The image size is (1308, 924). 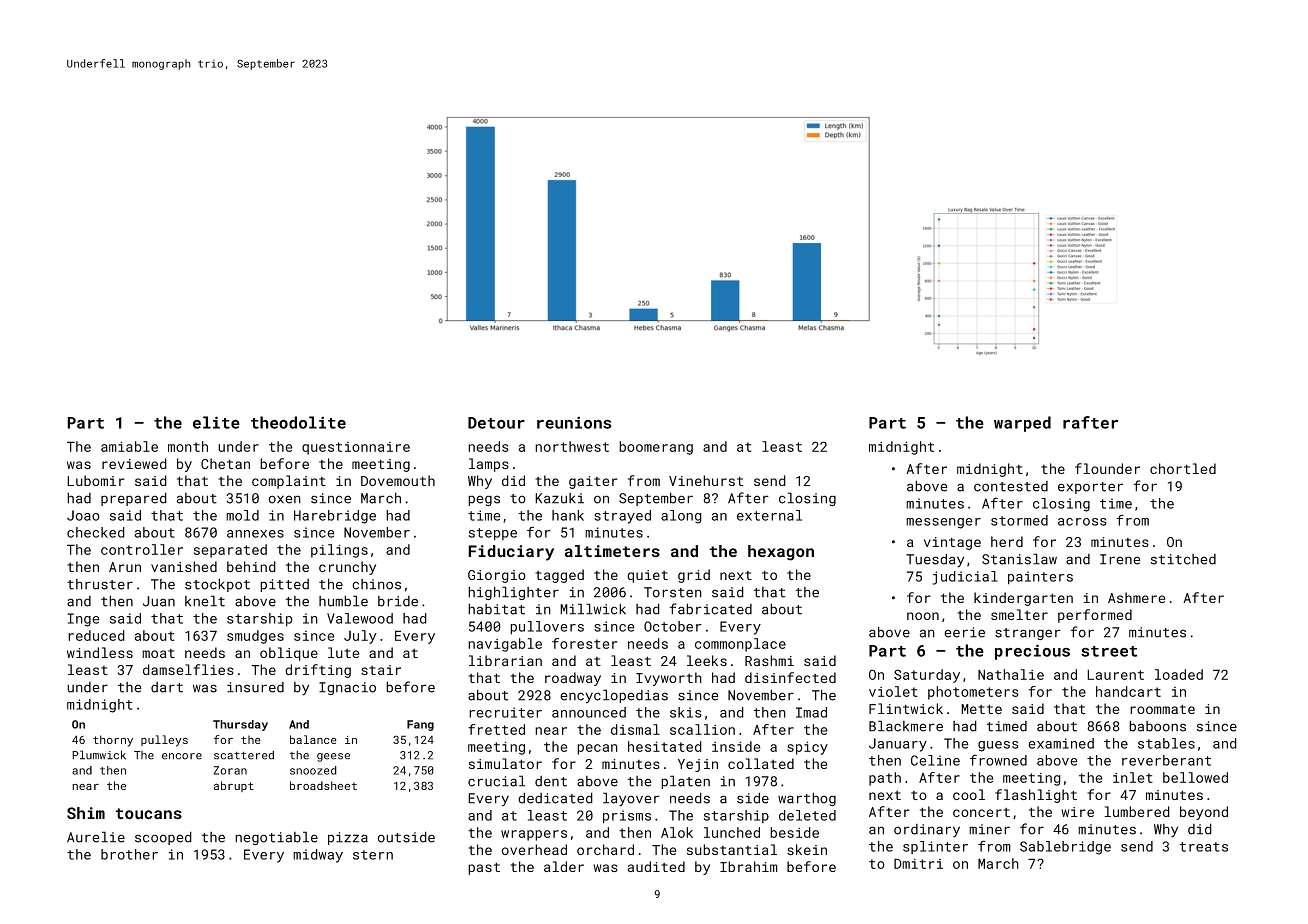 I want to click on fabricated, so click(x=711, y=609).
